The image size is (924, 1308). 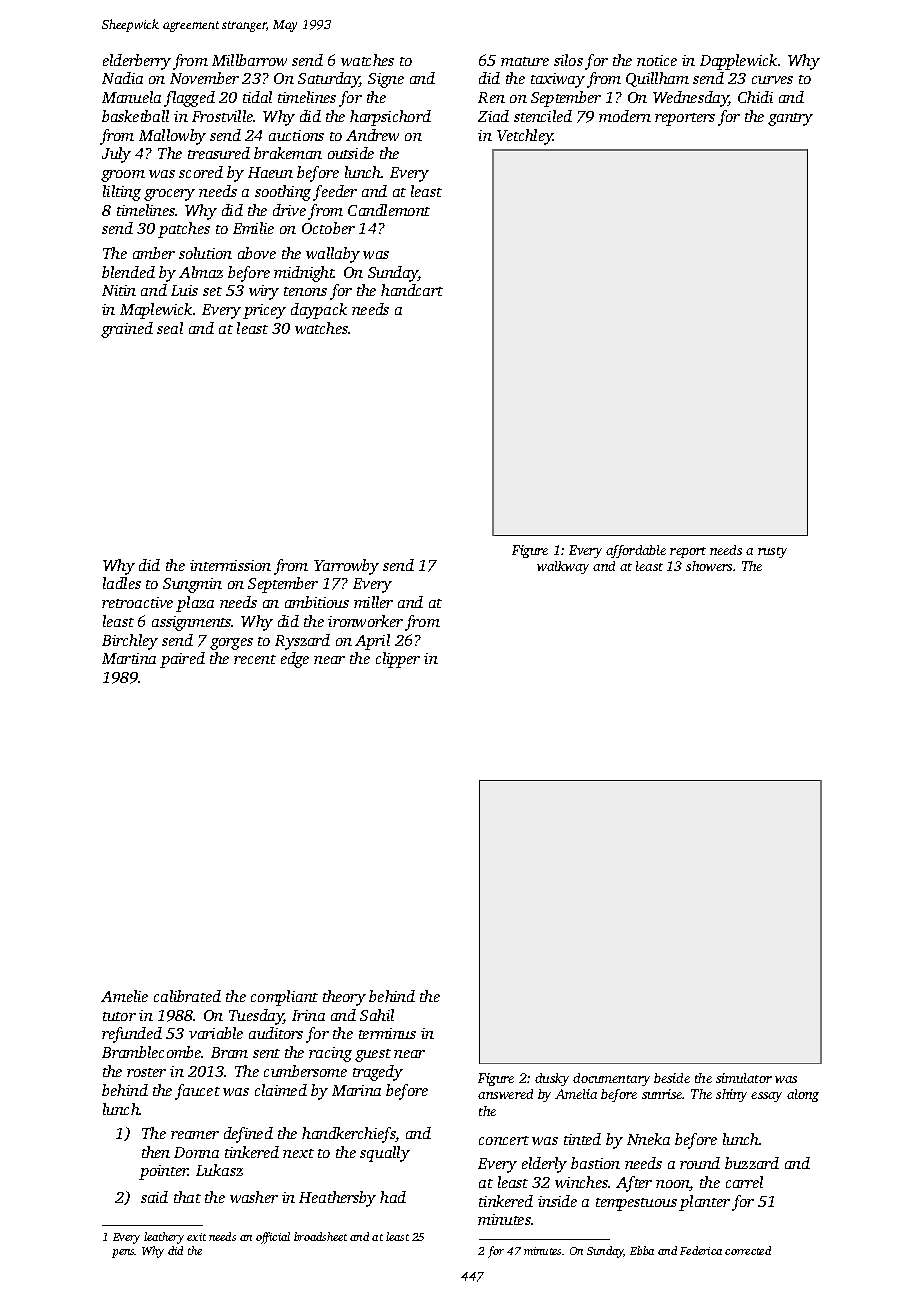 I want to click on along, so click(x=803, y=1095).
